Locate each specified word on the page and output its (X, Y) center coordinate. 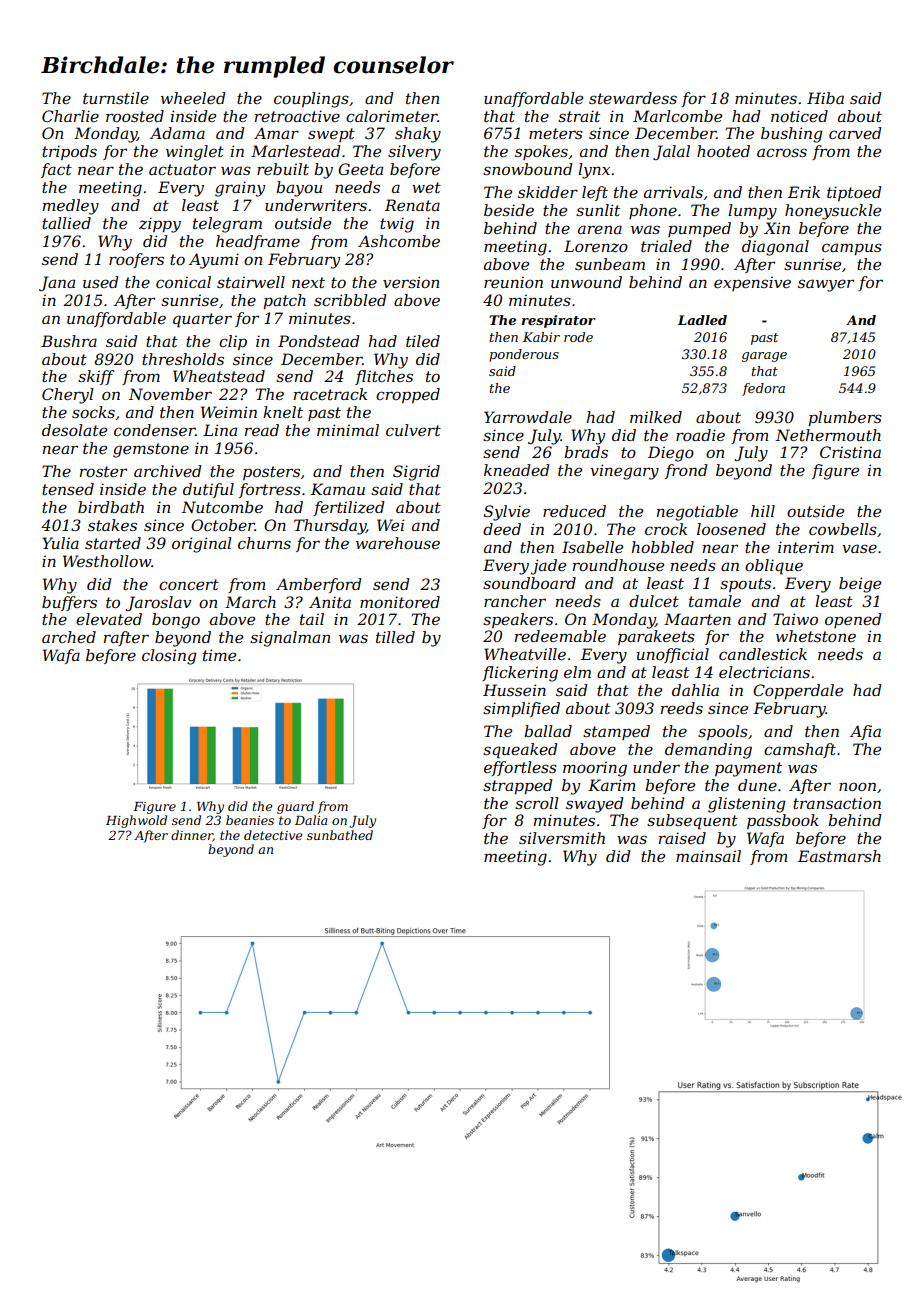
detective (273, 835)
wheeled (193, 98)
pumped (699, 229)
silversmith (562, 838)
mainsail (708, 856)
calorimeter (392, 116)
